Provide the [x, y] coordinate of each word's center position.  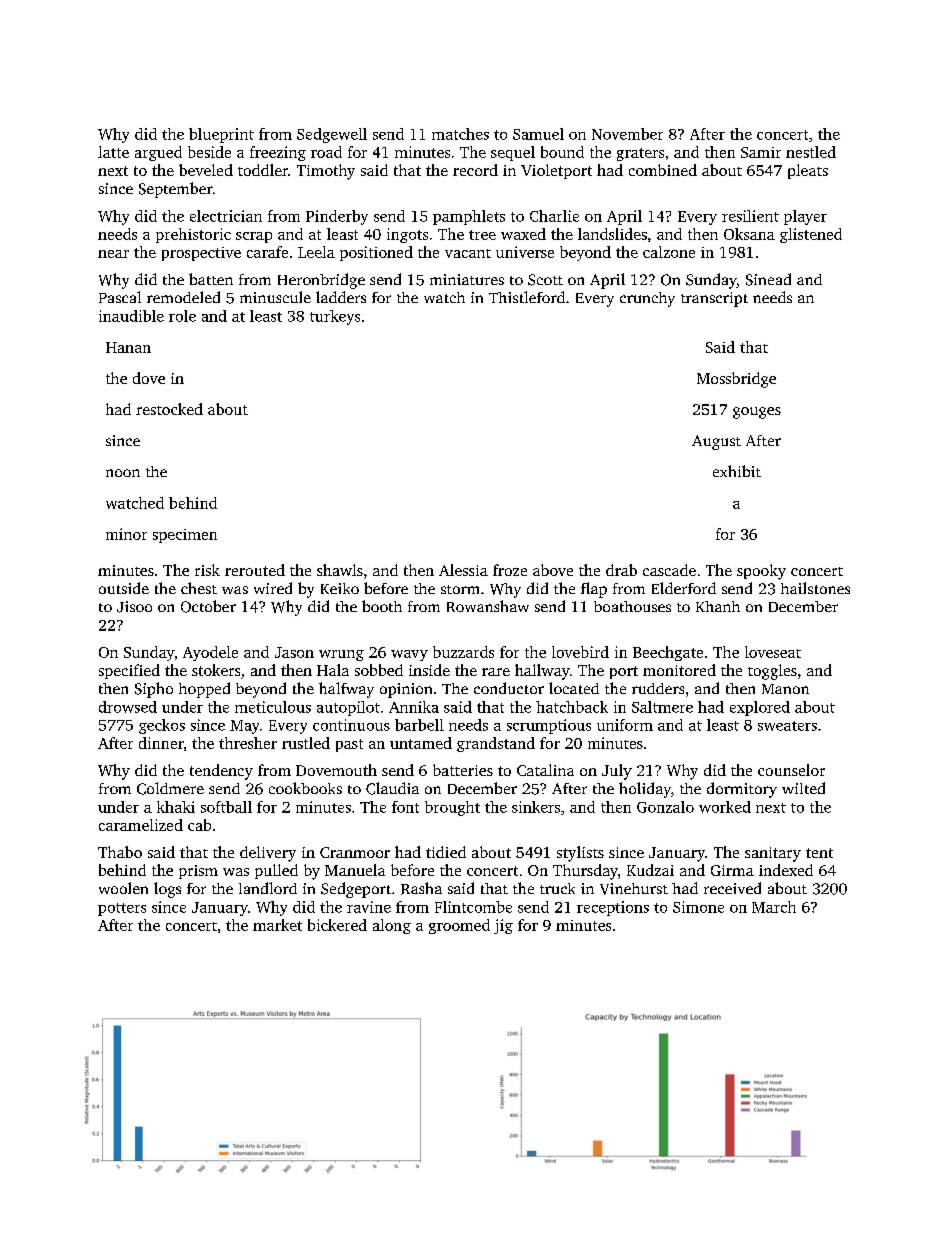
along [392, 926]
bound [562, 152]
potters [122, 909]
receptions [613, 908]
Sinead [768, 279]
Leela [316, 252]
